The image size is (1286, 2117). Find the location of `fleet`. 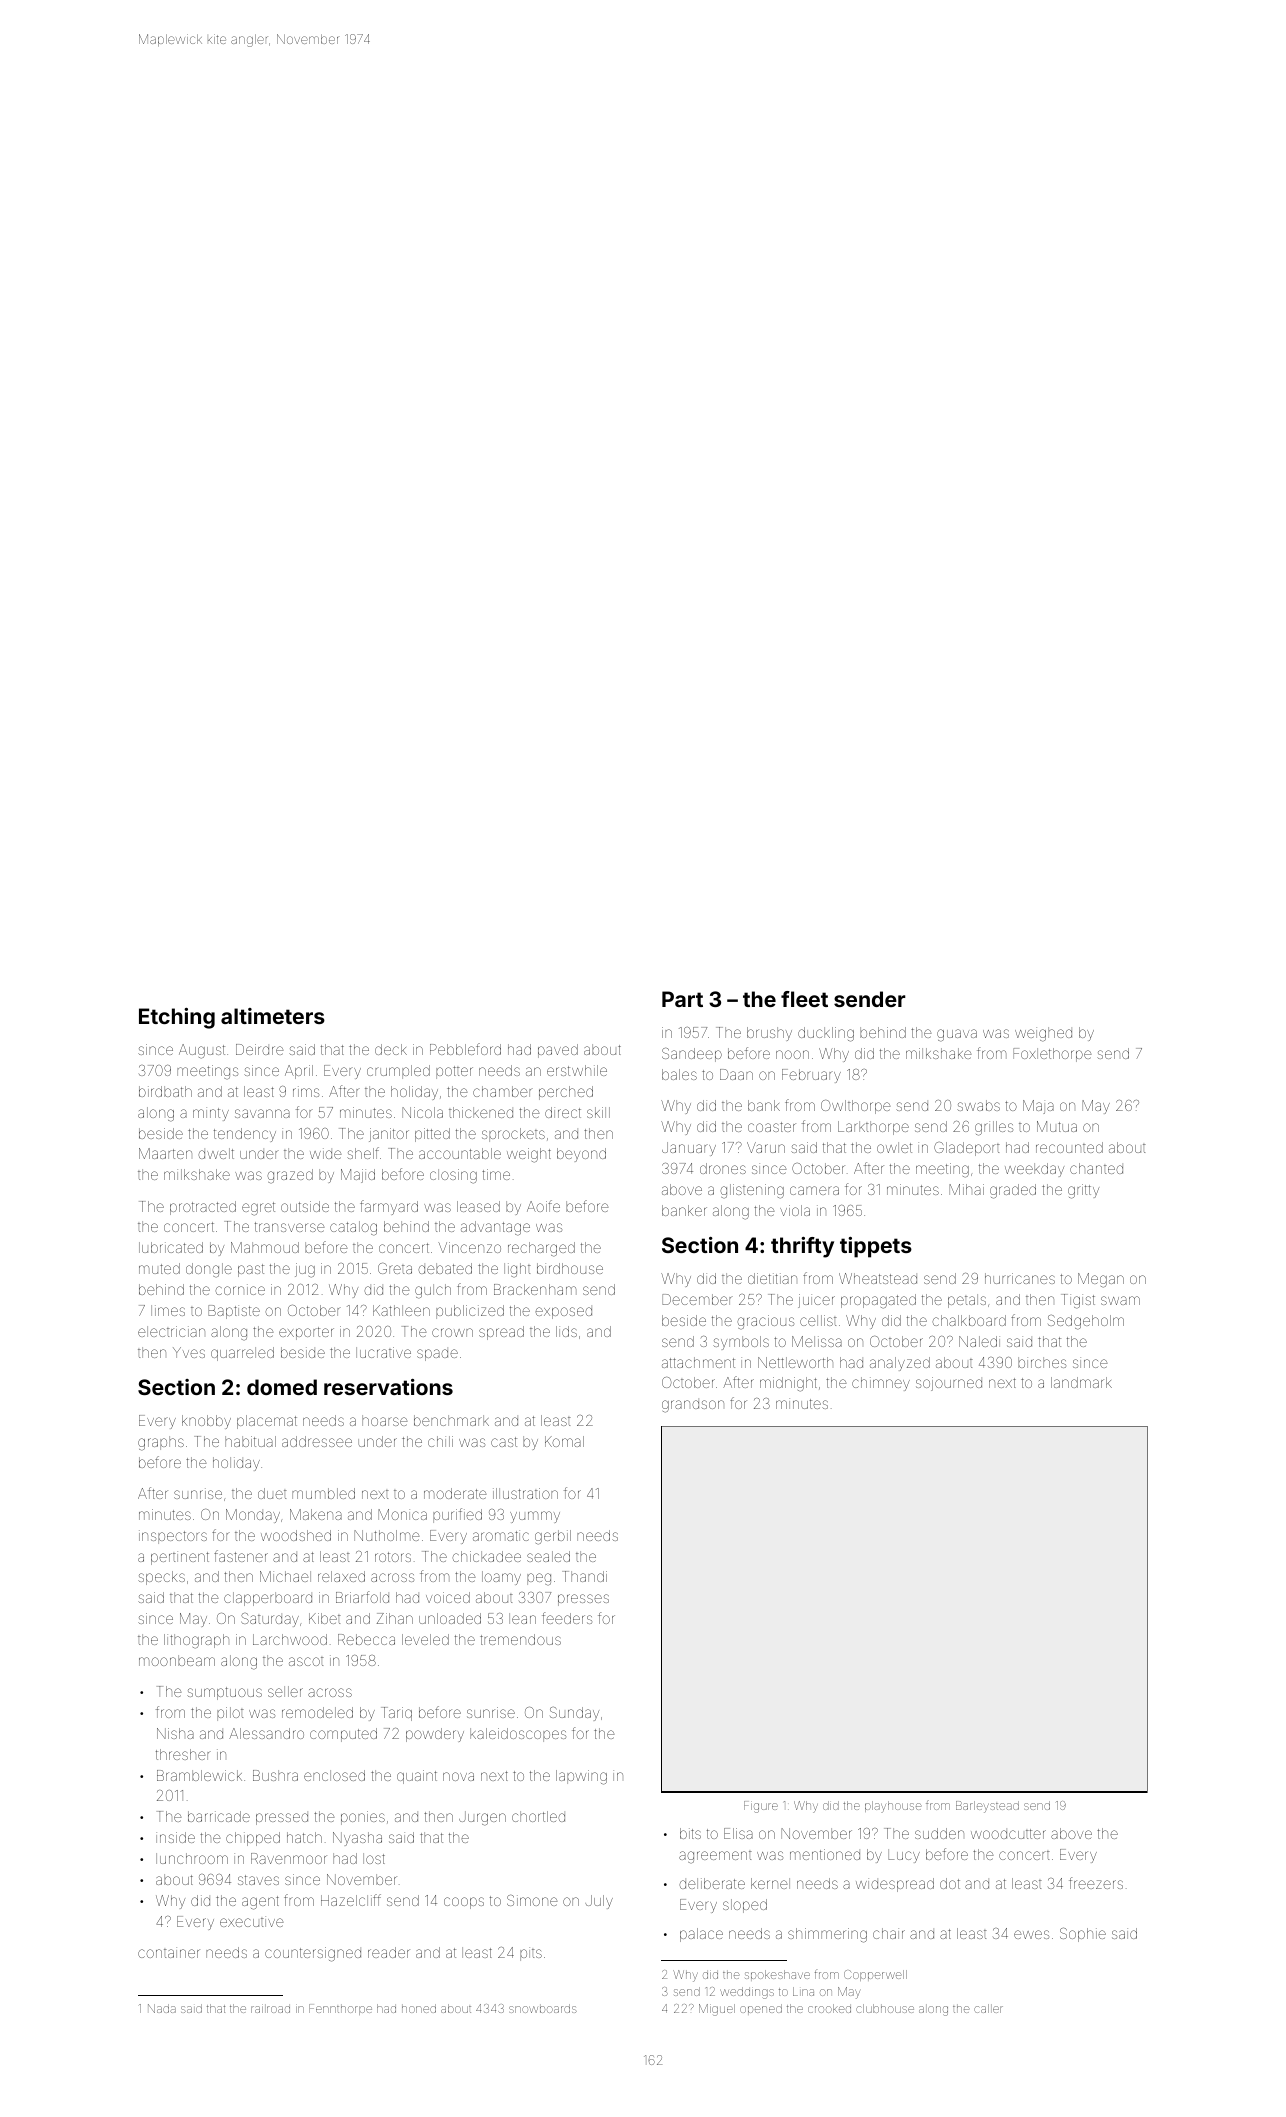

fleet is located at coordinates (804, 999).
